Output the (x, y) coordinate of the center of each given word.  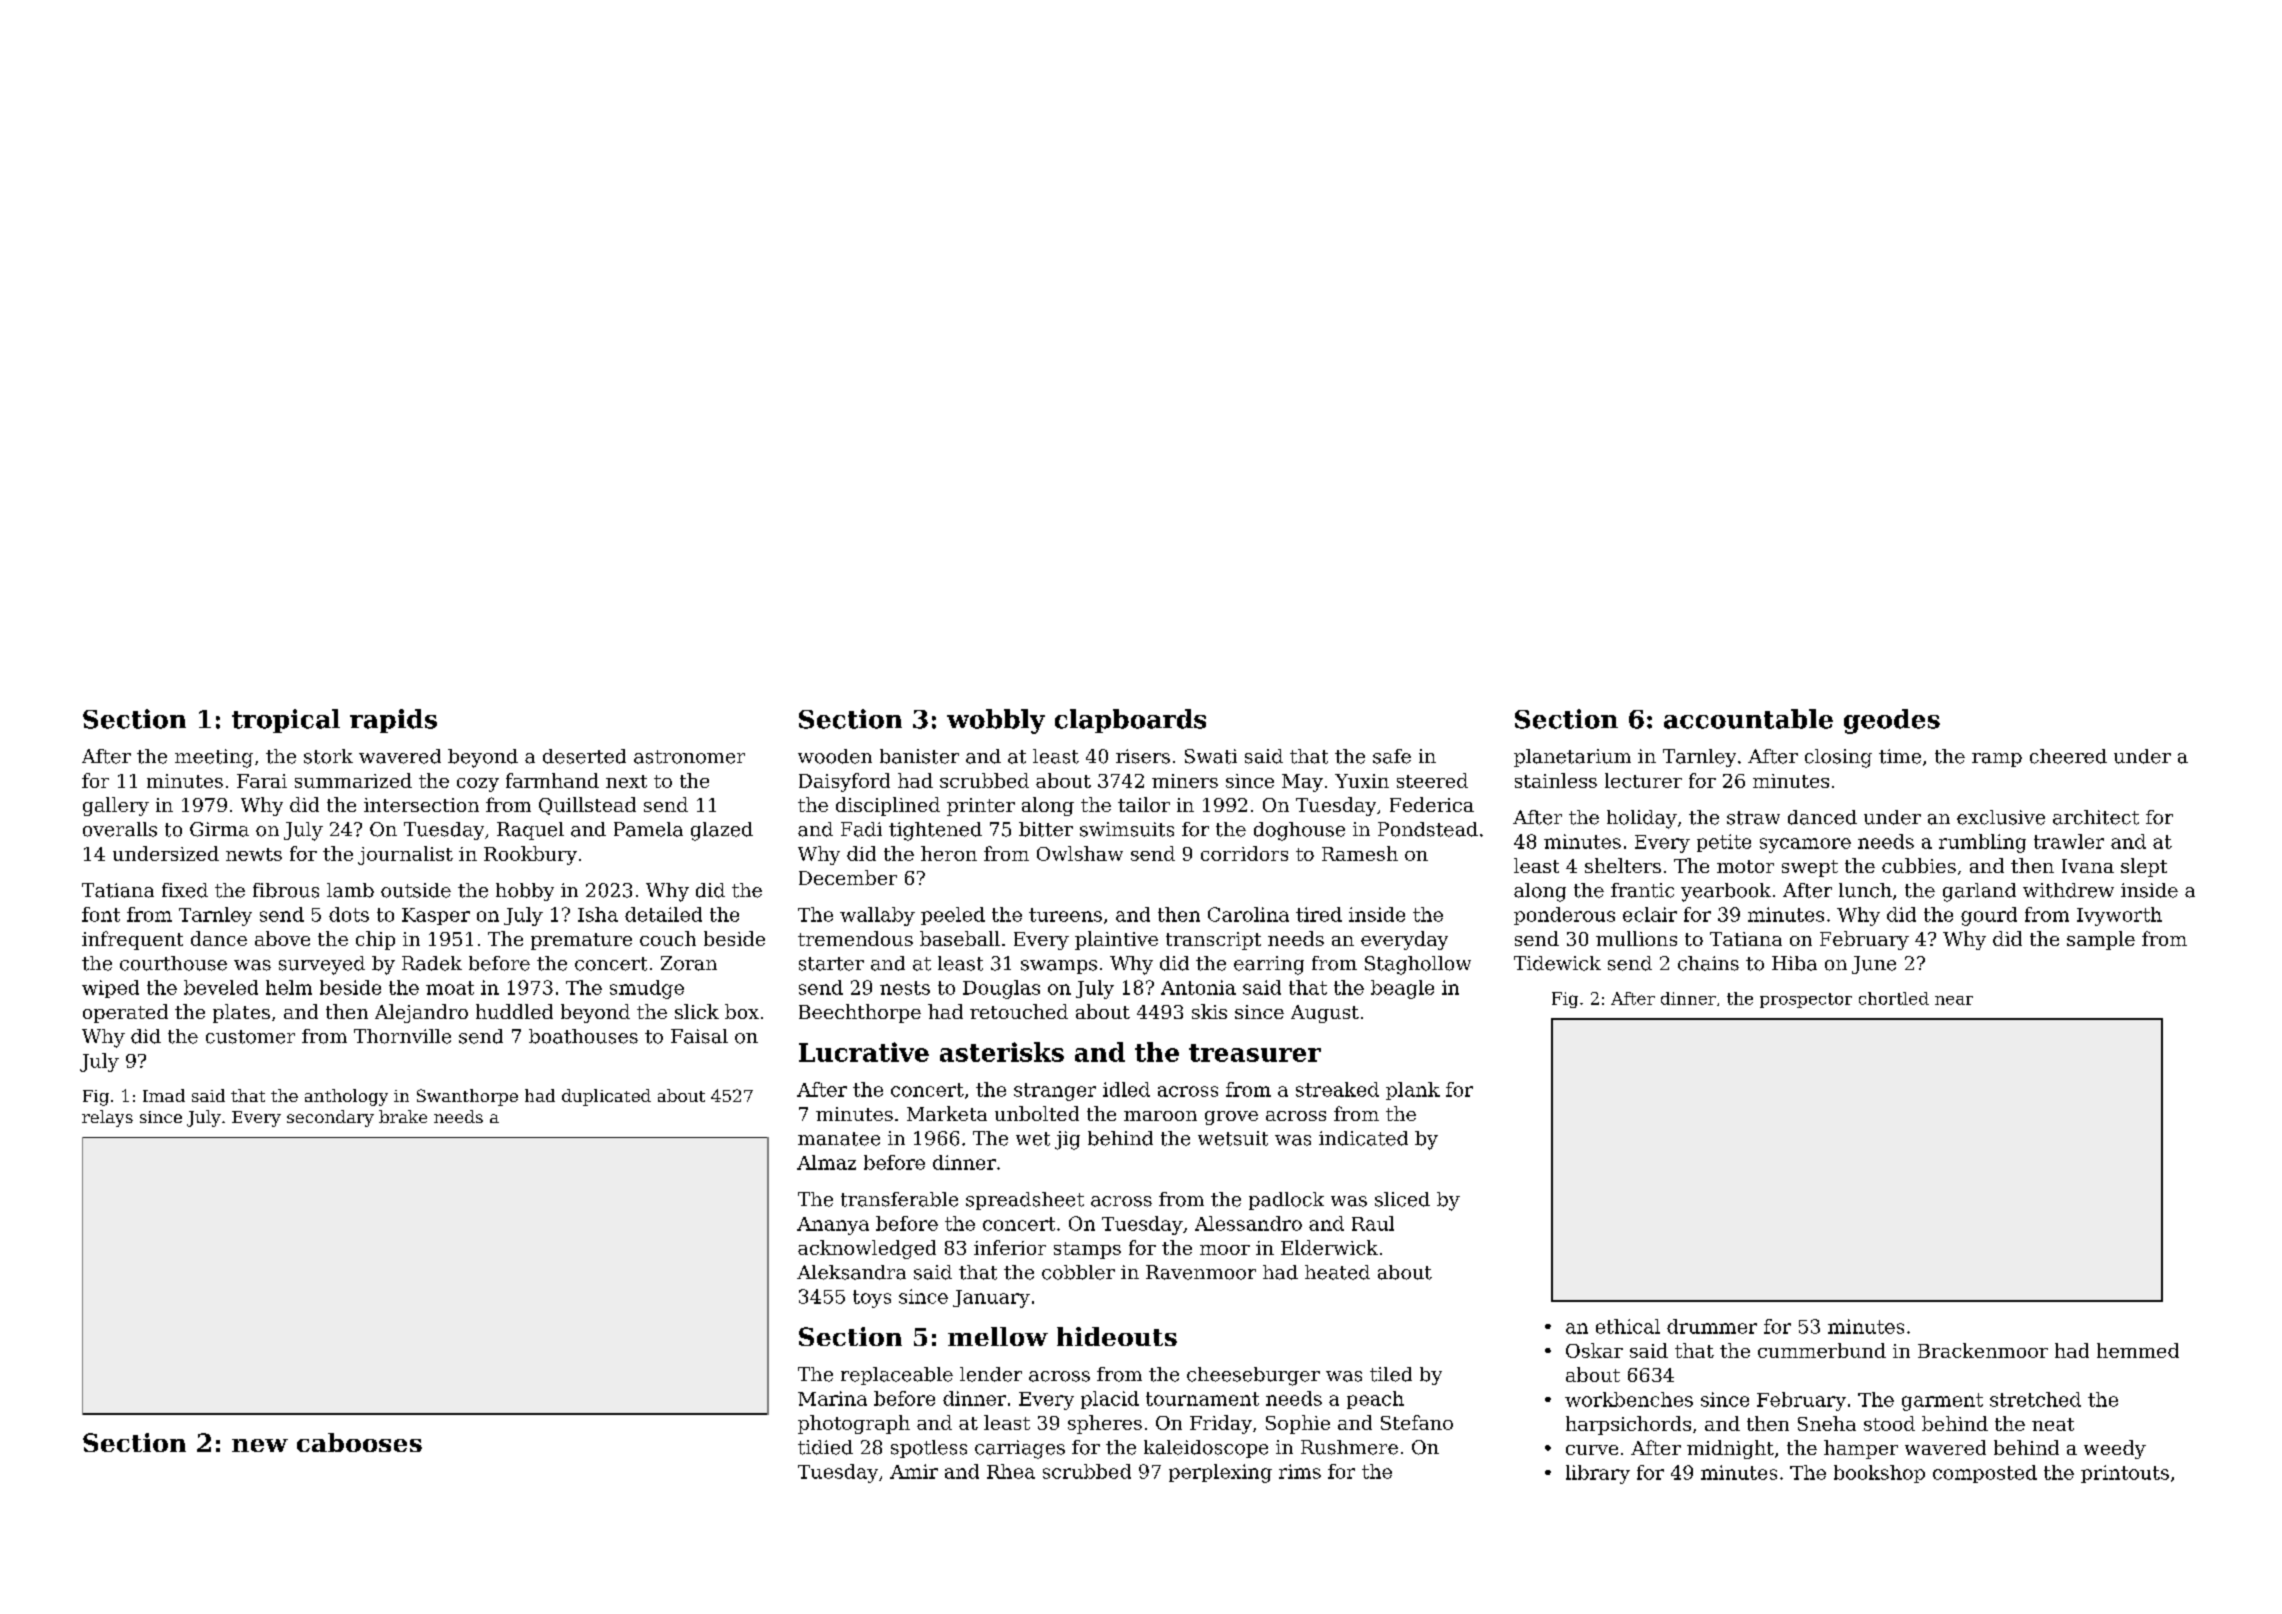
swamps (1059, 967)
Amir (914, 1471)
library (1598, 1474)
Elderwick (1329, 1247)
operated (125, 1013)
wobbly (996, 721)
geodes (1892, 721)
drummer (1712, 1326)
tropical (286, 721)
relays (107, 1118)
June (1874, 965)
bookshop (1879, 1474)
